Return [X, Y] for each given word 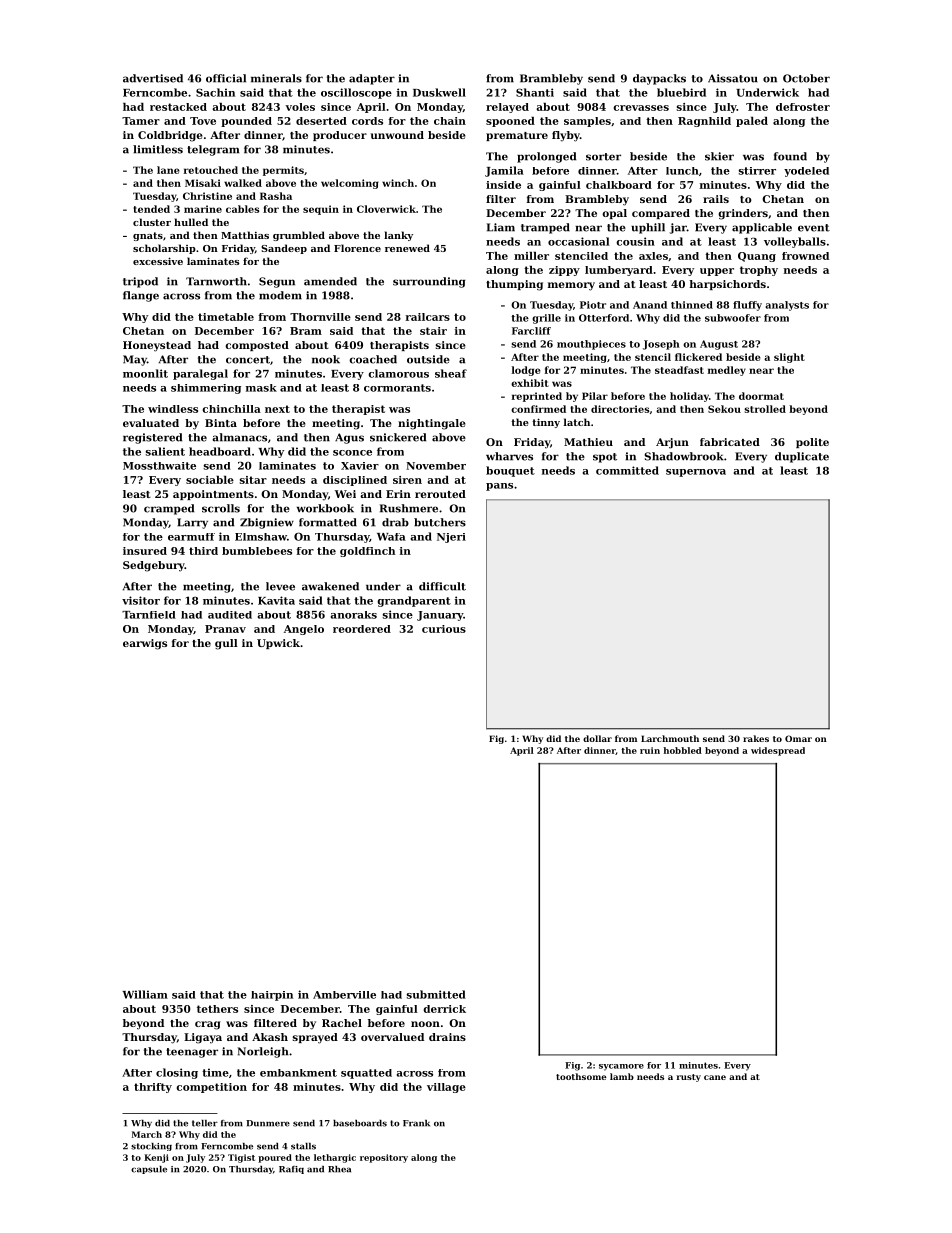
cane [715, 1077]
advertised [153, 78]
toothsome [581, 1076]
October [806, 78]
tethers [217, 1009]
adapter [372, 79]
